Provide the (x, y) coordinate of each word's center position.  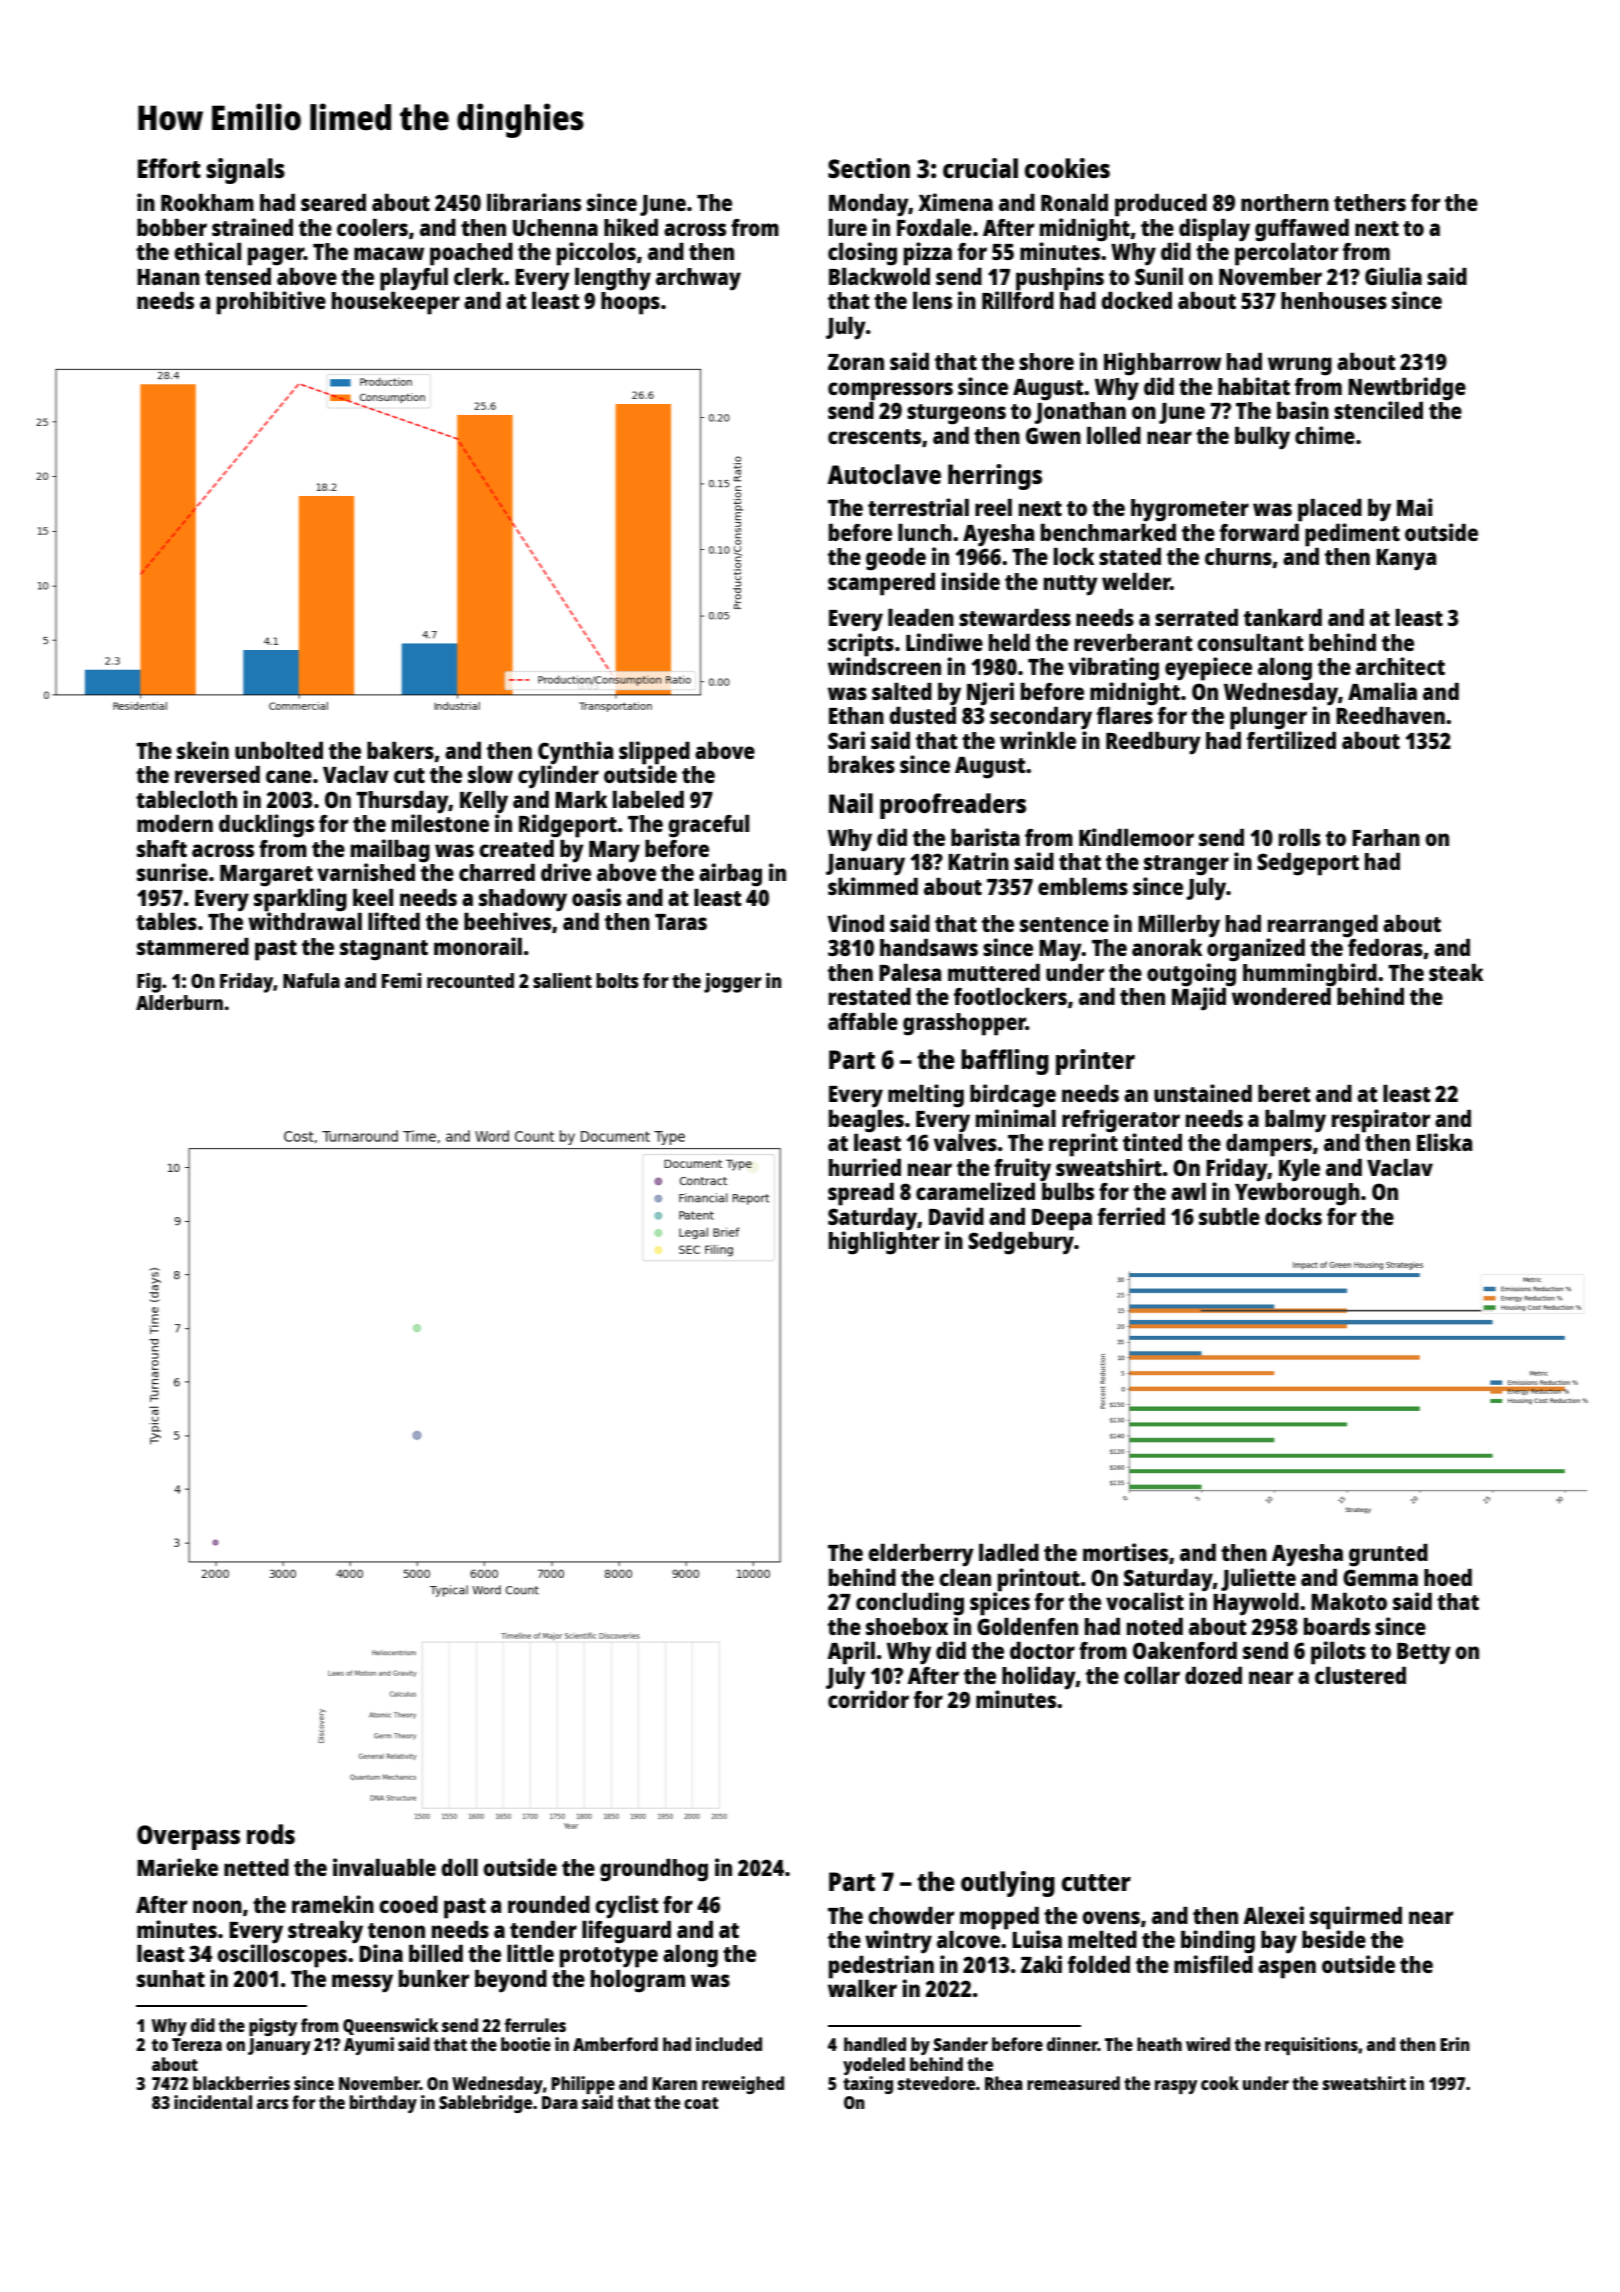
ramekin (333, 1904)
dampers (1269, 1145)
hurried (865, 1167)
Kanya (1406, 560)
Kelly (484, 802)
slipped (654, 753)
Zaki (1041, 1964)
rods (271, 1834)
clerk (479, 276)
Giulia (1393, 276)
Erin (1455, 2044)
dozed (1213, 1675)
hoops (630, 303)
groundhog (654, 1870)
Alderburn (179, 1002)
